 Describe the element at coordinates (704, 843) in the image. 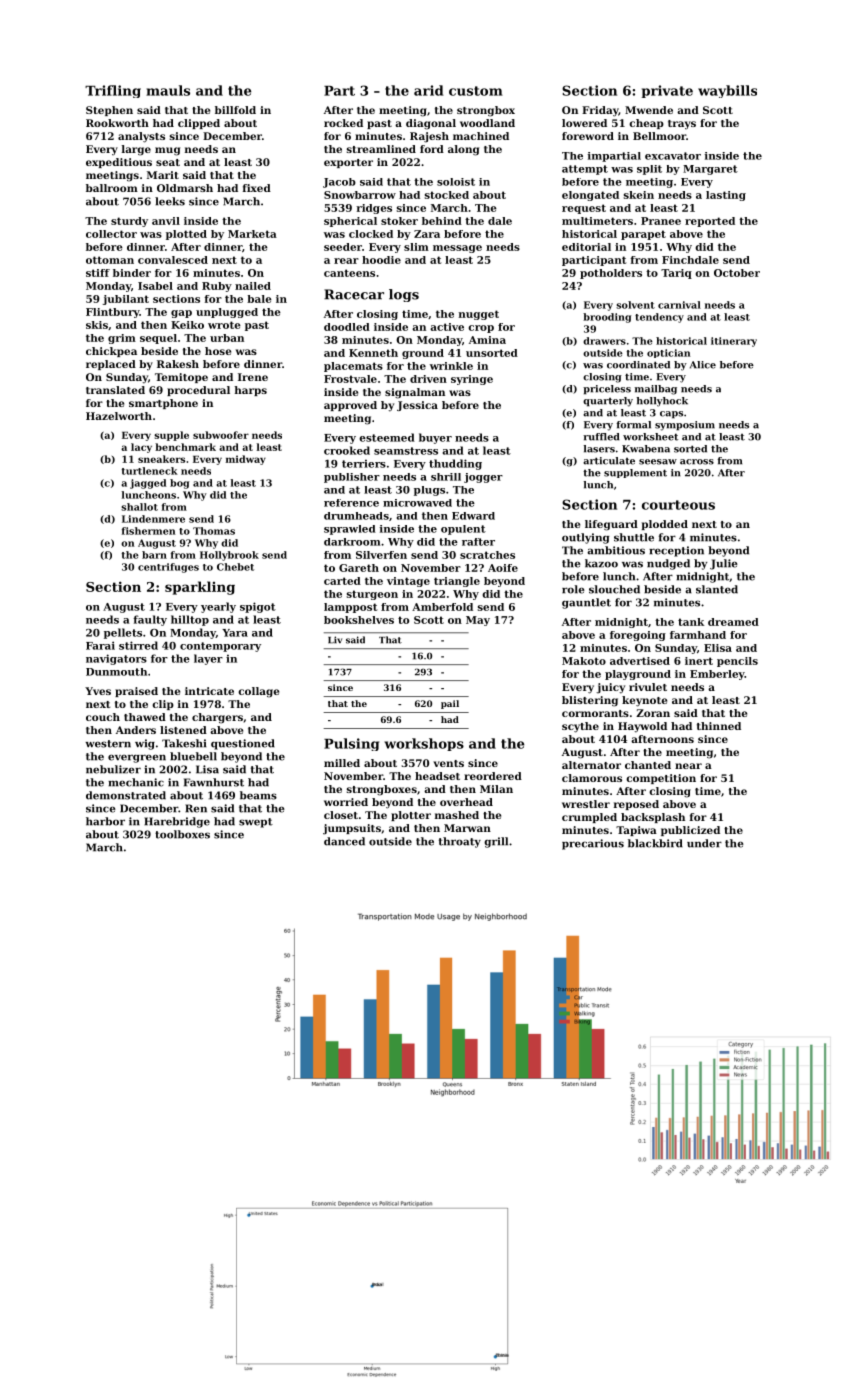

I see `under` at that location.
